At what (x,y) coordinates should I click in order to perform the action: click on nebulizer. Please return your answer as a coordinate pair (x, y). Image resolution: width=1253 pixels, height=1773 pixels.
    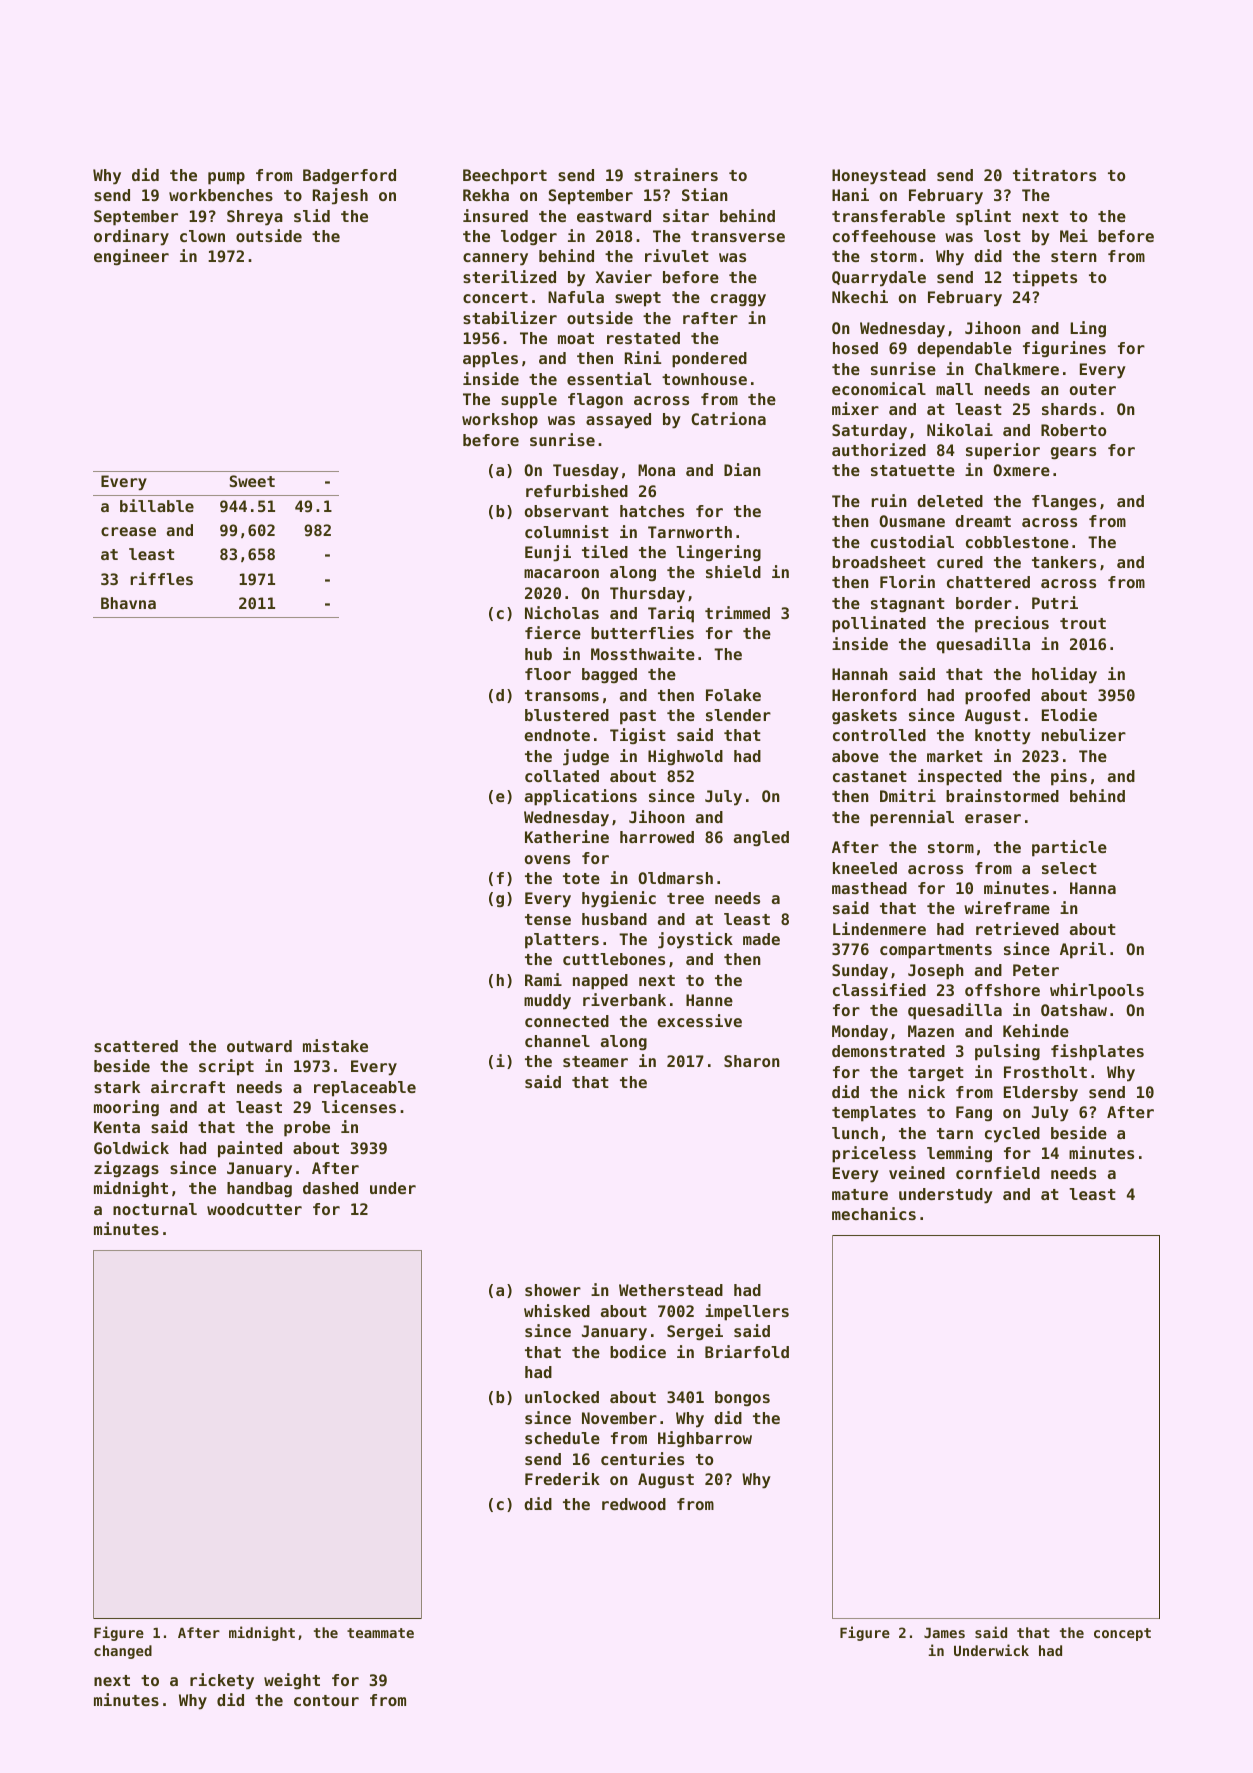
    Looking at the image, I should click on (1084, 734).
